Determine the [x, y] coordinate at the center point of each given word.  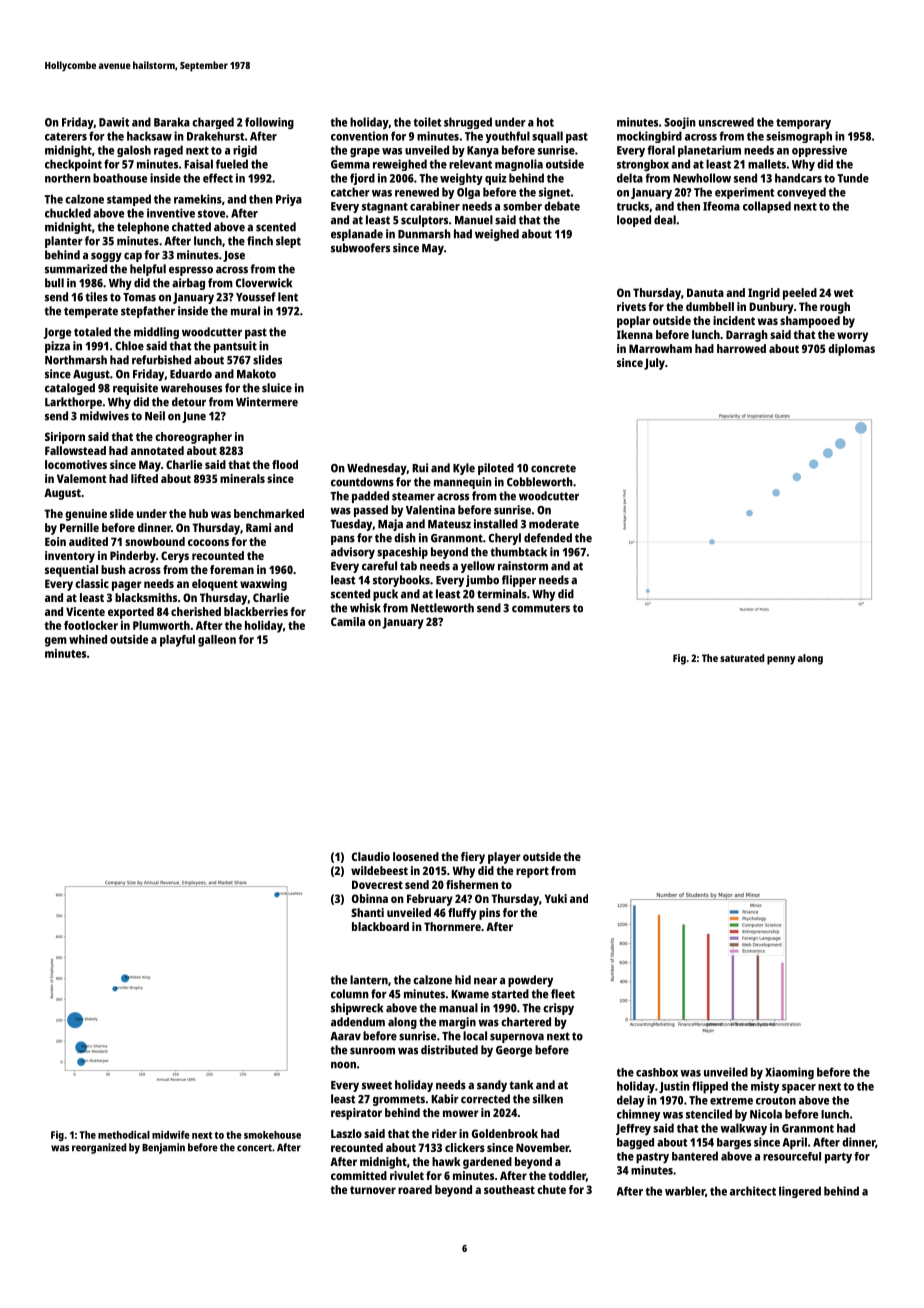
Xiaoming [789, 1073]
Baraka [172, 122]
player [504, 858]
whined [88, 639]
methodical [124, 1135]
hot [545, 122]
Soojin [680, 123]
